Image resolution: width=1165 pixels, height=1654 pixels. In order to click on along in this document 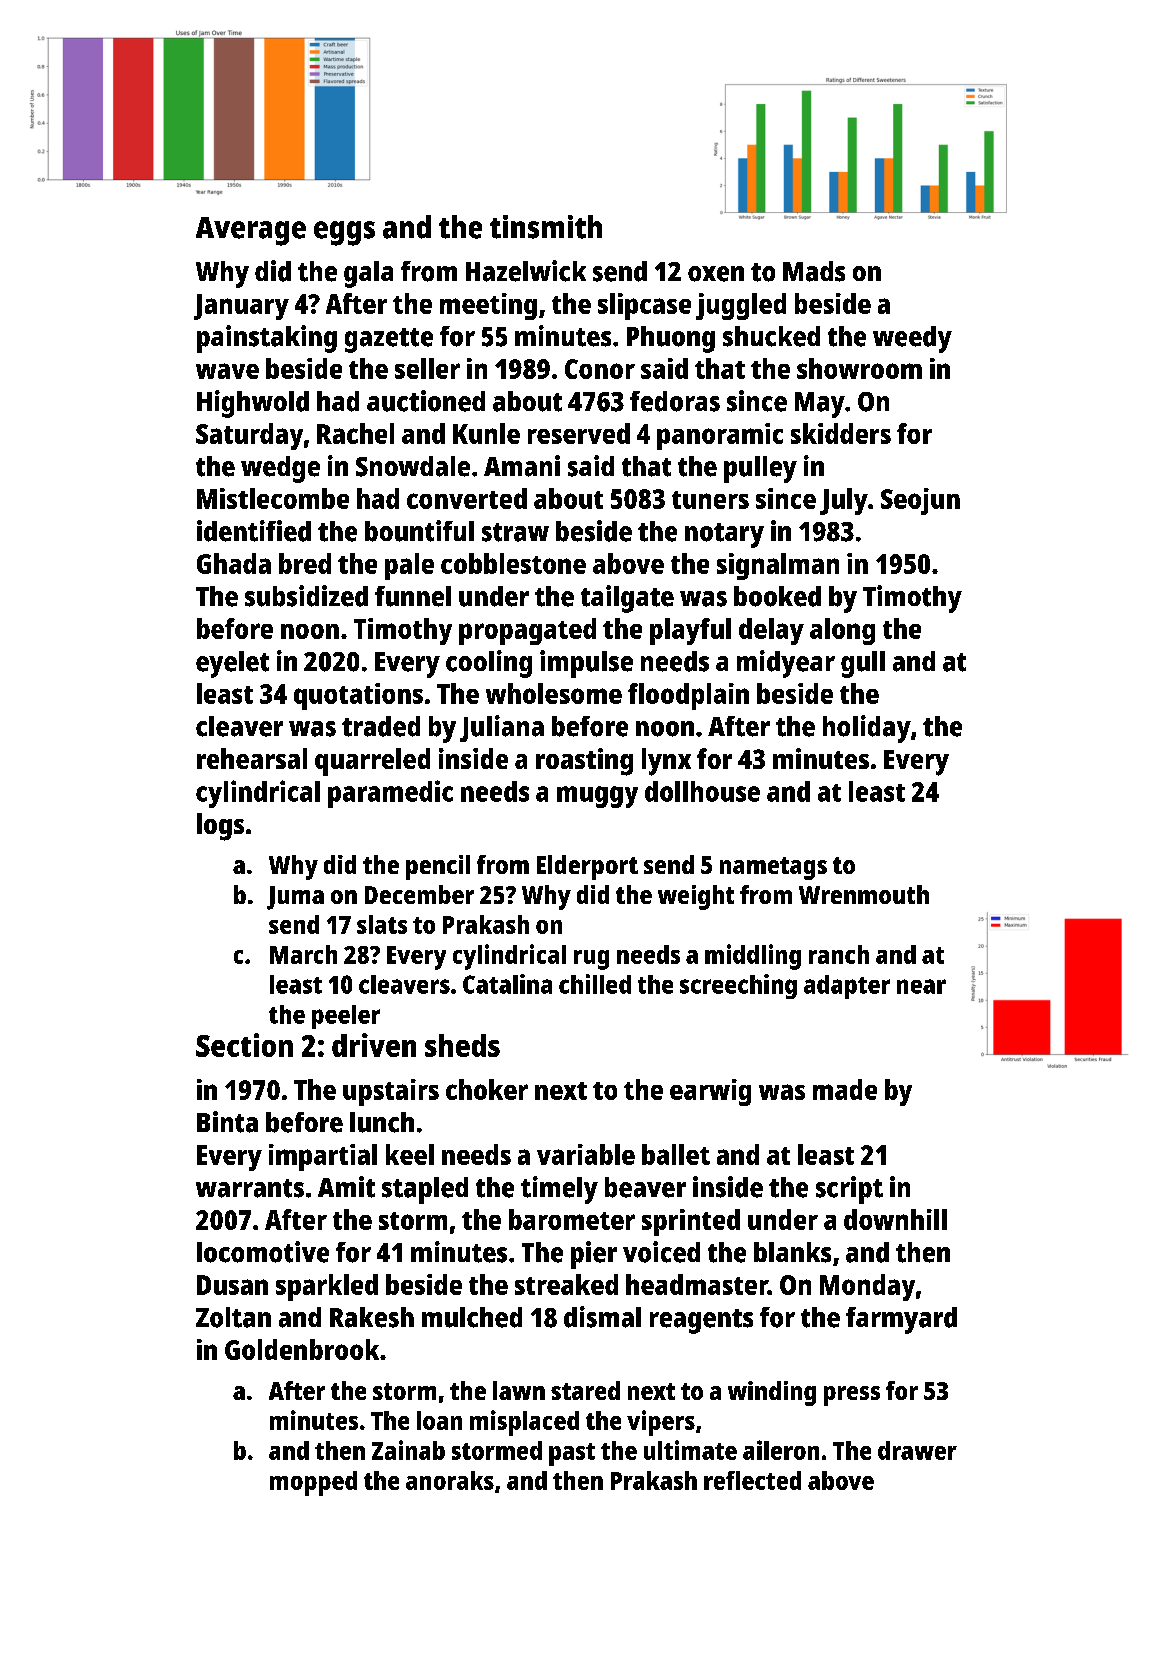, I will do `click(842, 631)`.
